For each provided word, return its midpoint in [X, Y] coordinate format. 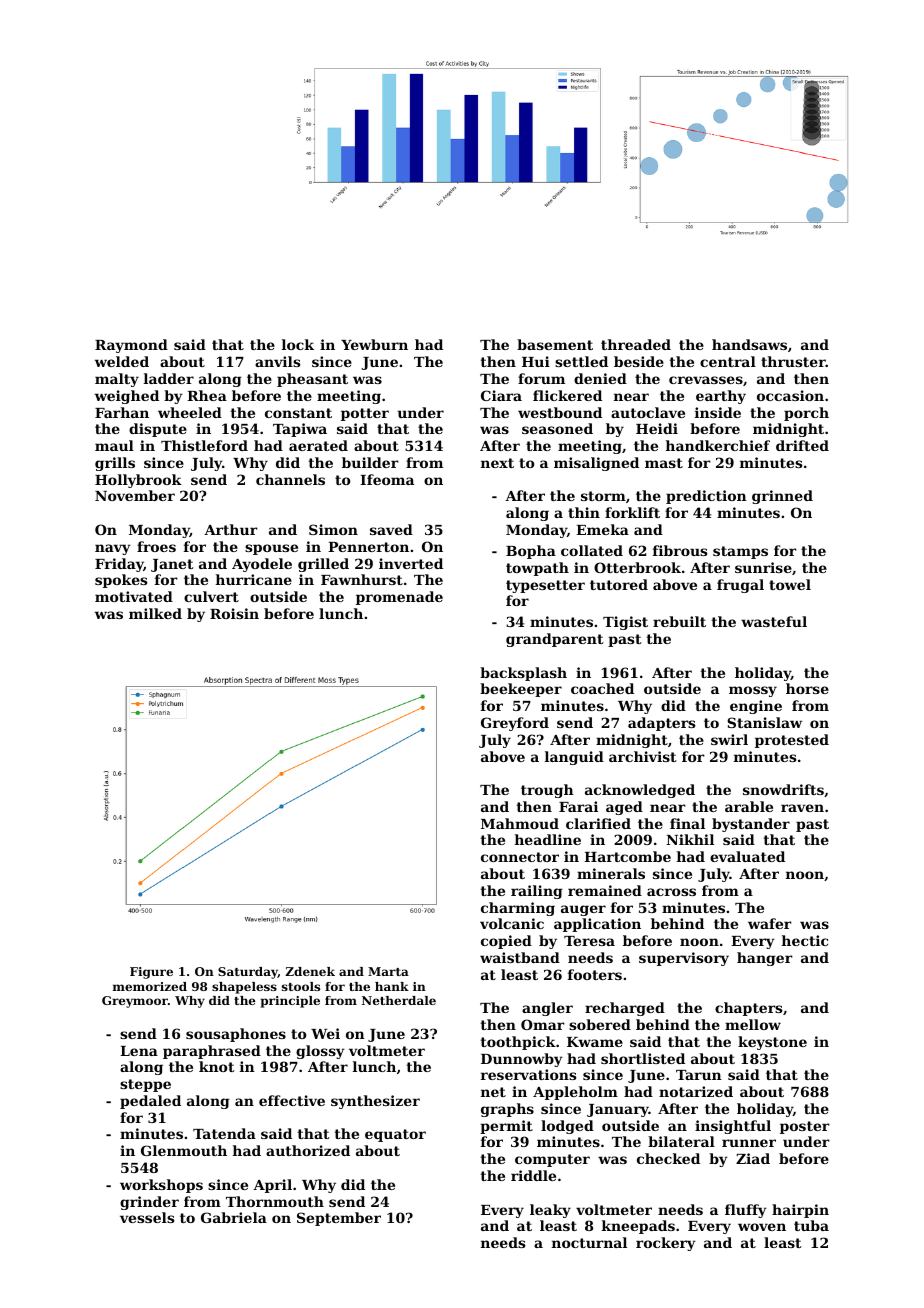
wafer [770, 923]
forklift [632, 512]
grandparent [554, 640]
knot [216, 1066]
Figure [151, 973]
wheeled [190, 412]
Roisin [234, 613]
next [497, 463]
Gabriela [234, 1217]
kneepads [638, 1227]
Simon [333, 529]
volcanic [512, 923]
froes [156, 546]
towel [790, 584]
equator [395, 1135]
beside [639, 361]
